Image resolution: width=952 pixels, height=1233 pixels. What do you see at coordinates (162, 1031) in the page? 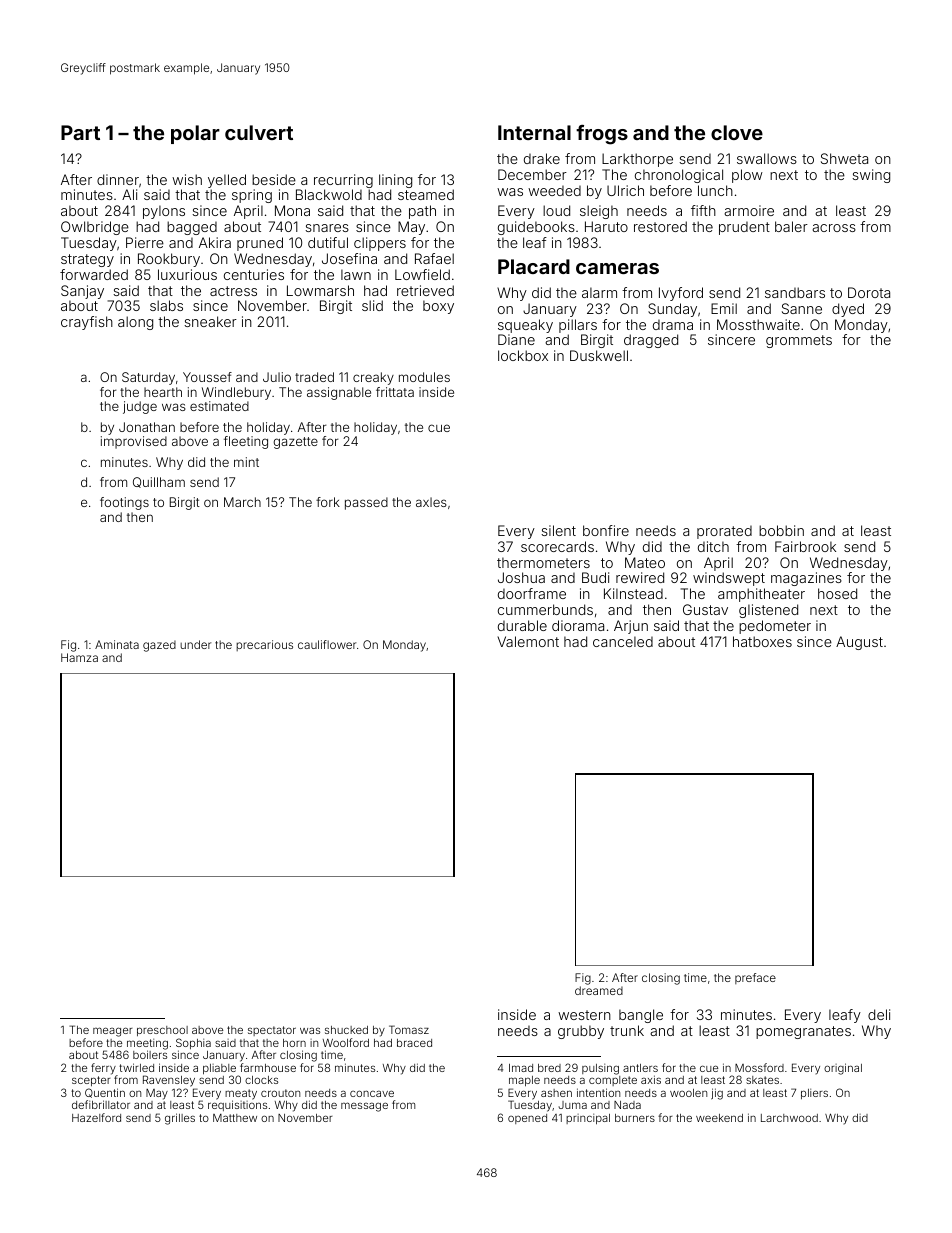
I see `preschool` at bounding box center [162, 1031].
